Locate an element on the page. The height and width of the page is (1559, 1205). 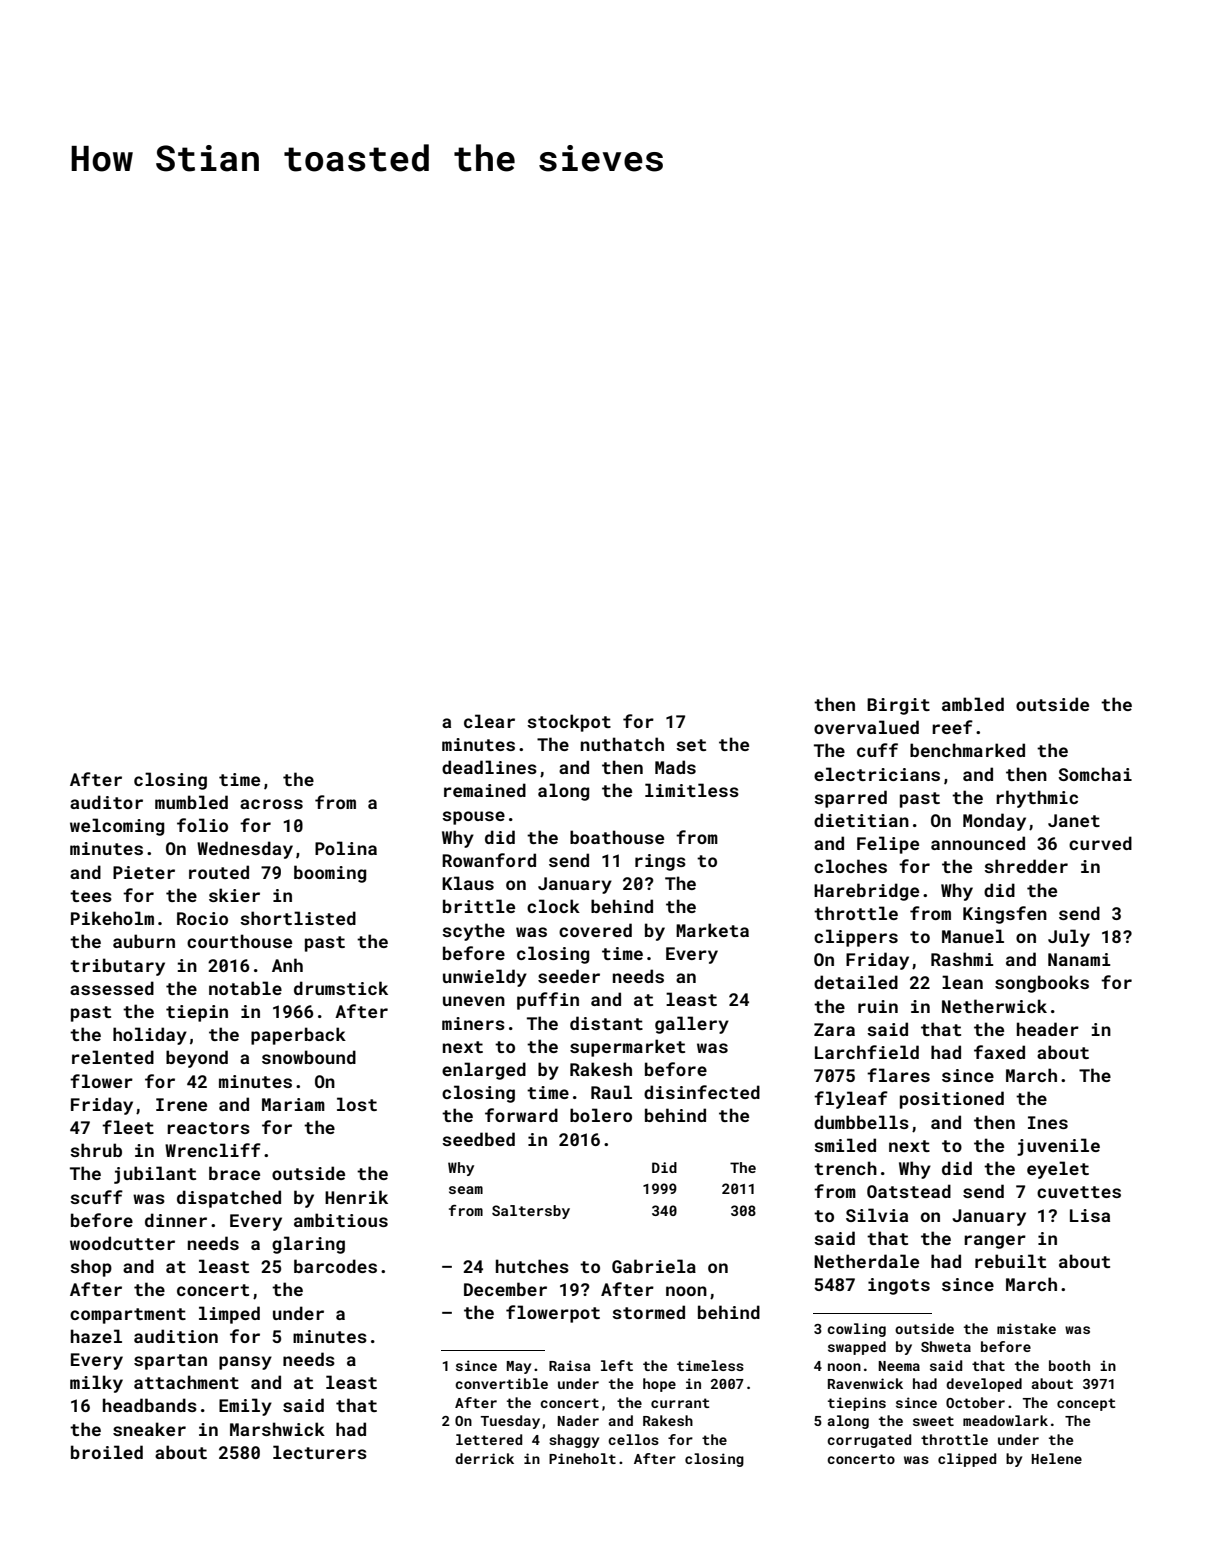
Somchai is located at coordinates (1095, 774).
